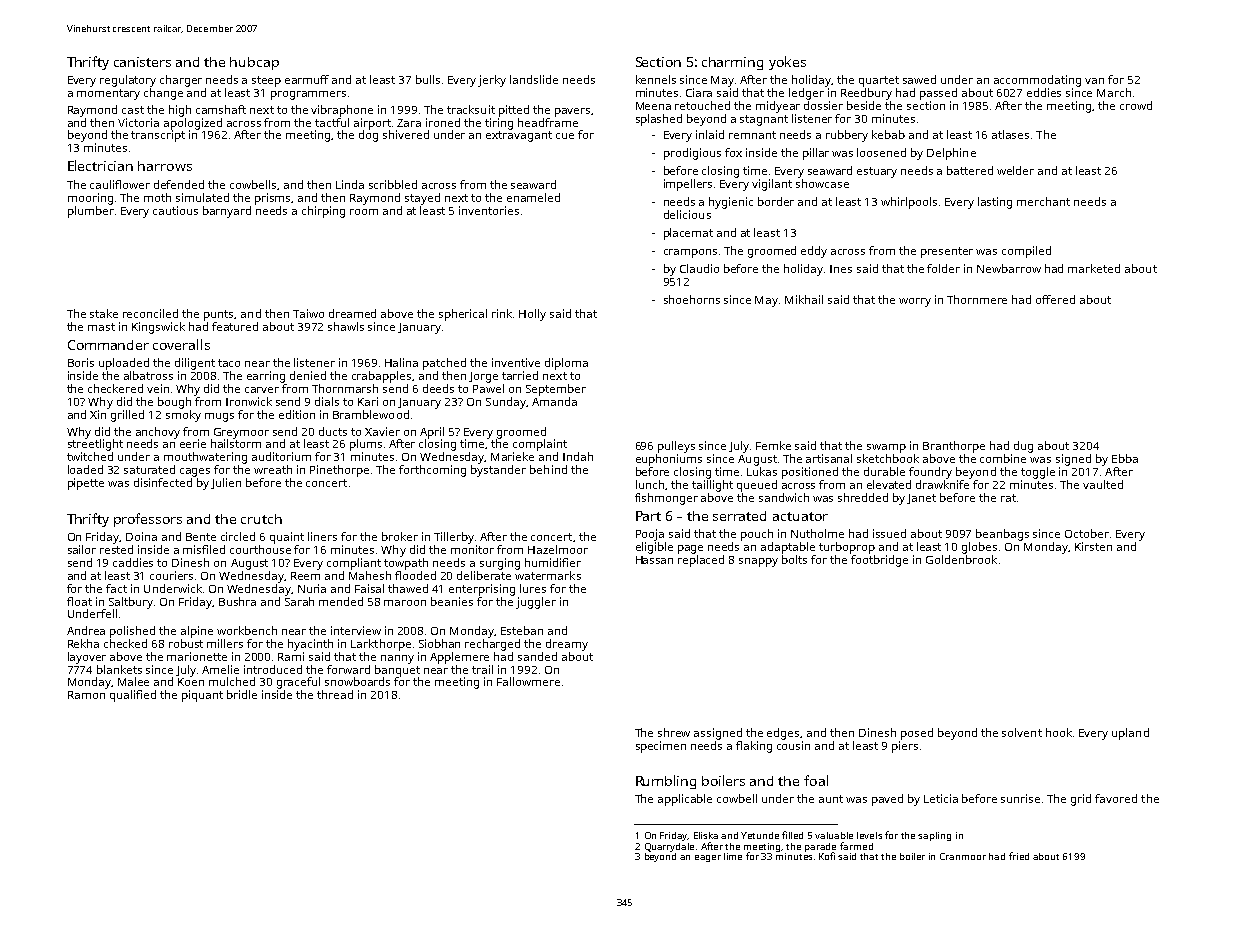 Image resolution: width=1233 pixels, height=952 pixels. Describe the element at coordinates (368, 136) in the screenshot. I see `dog` at that location.
